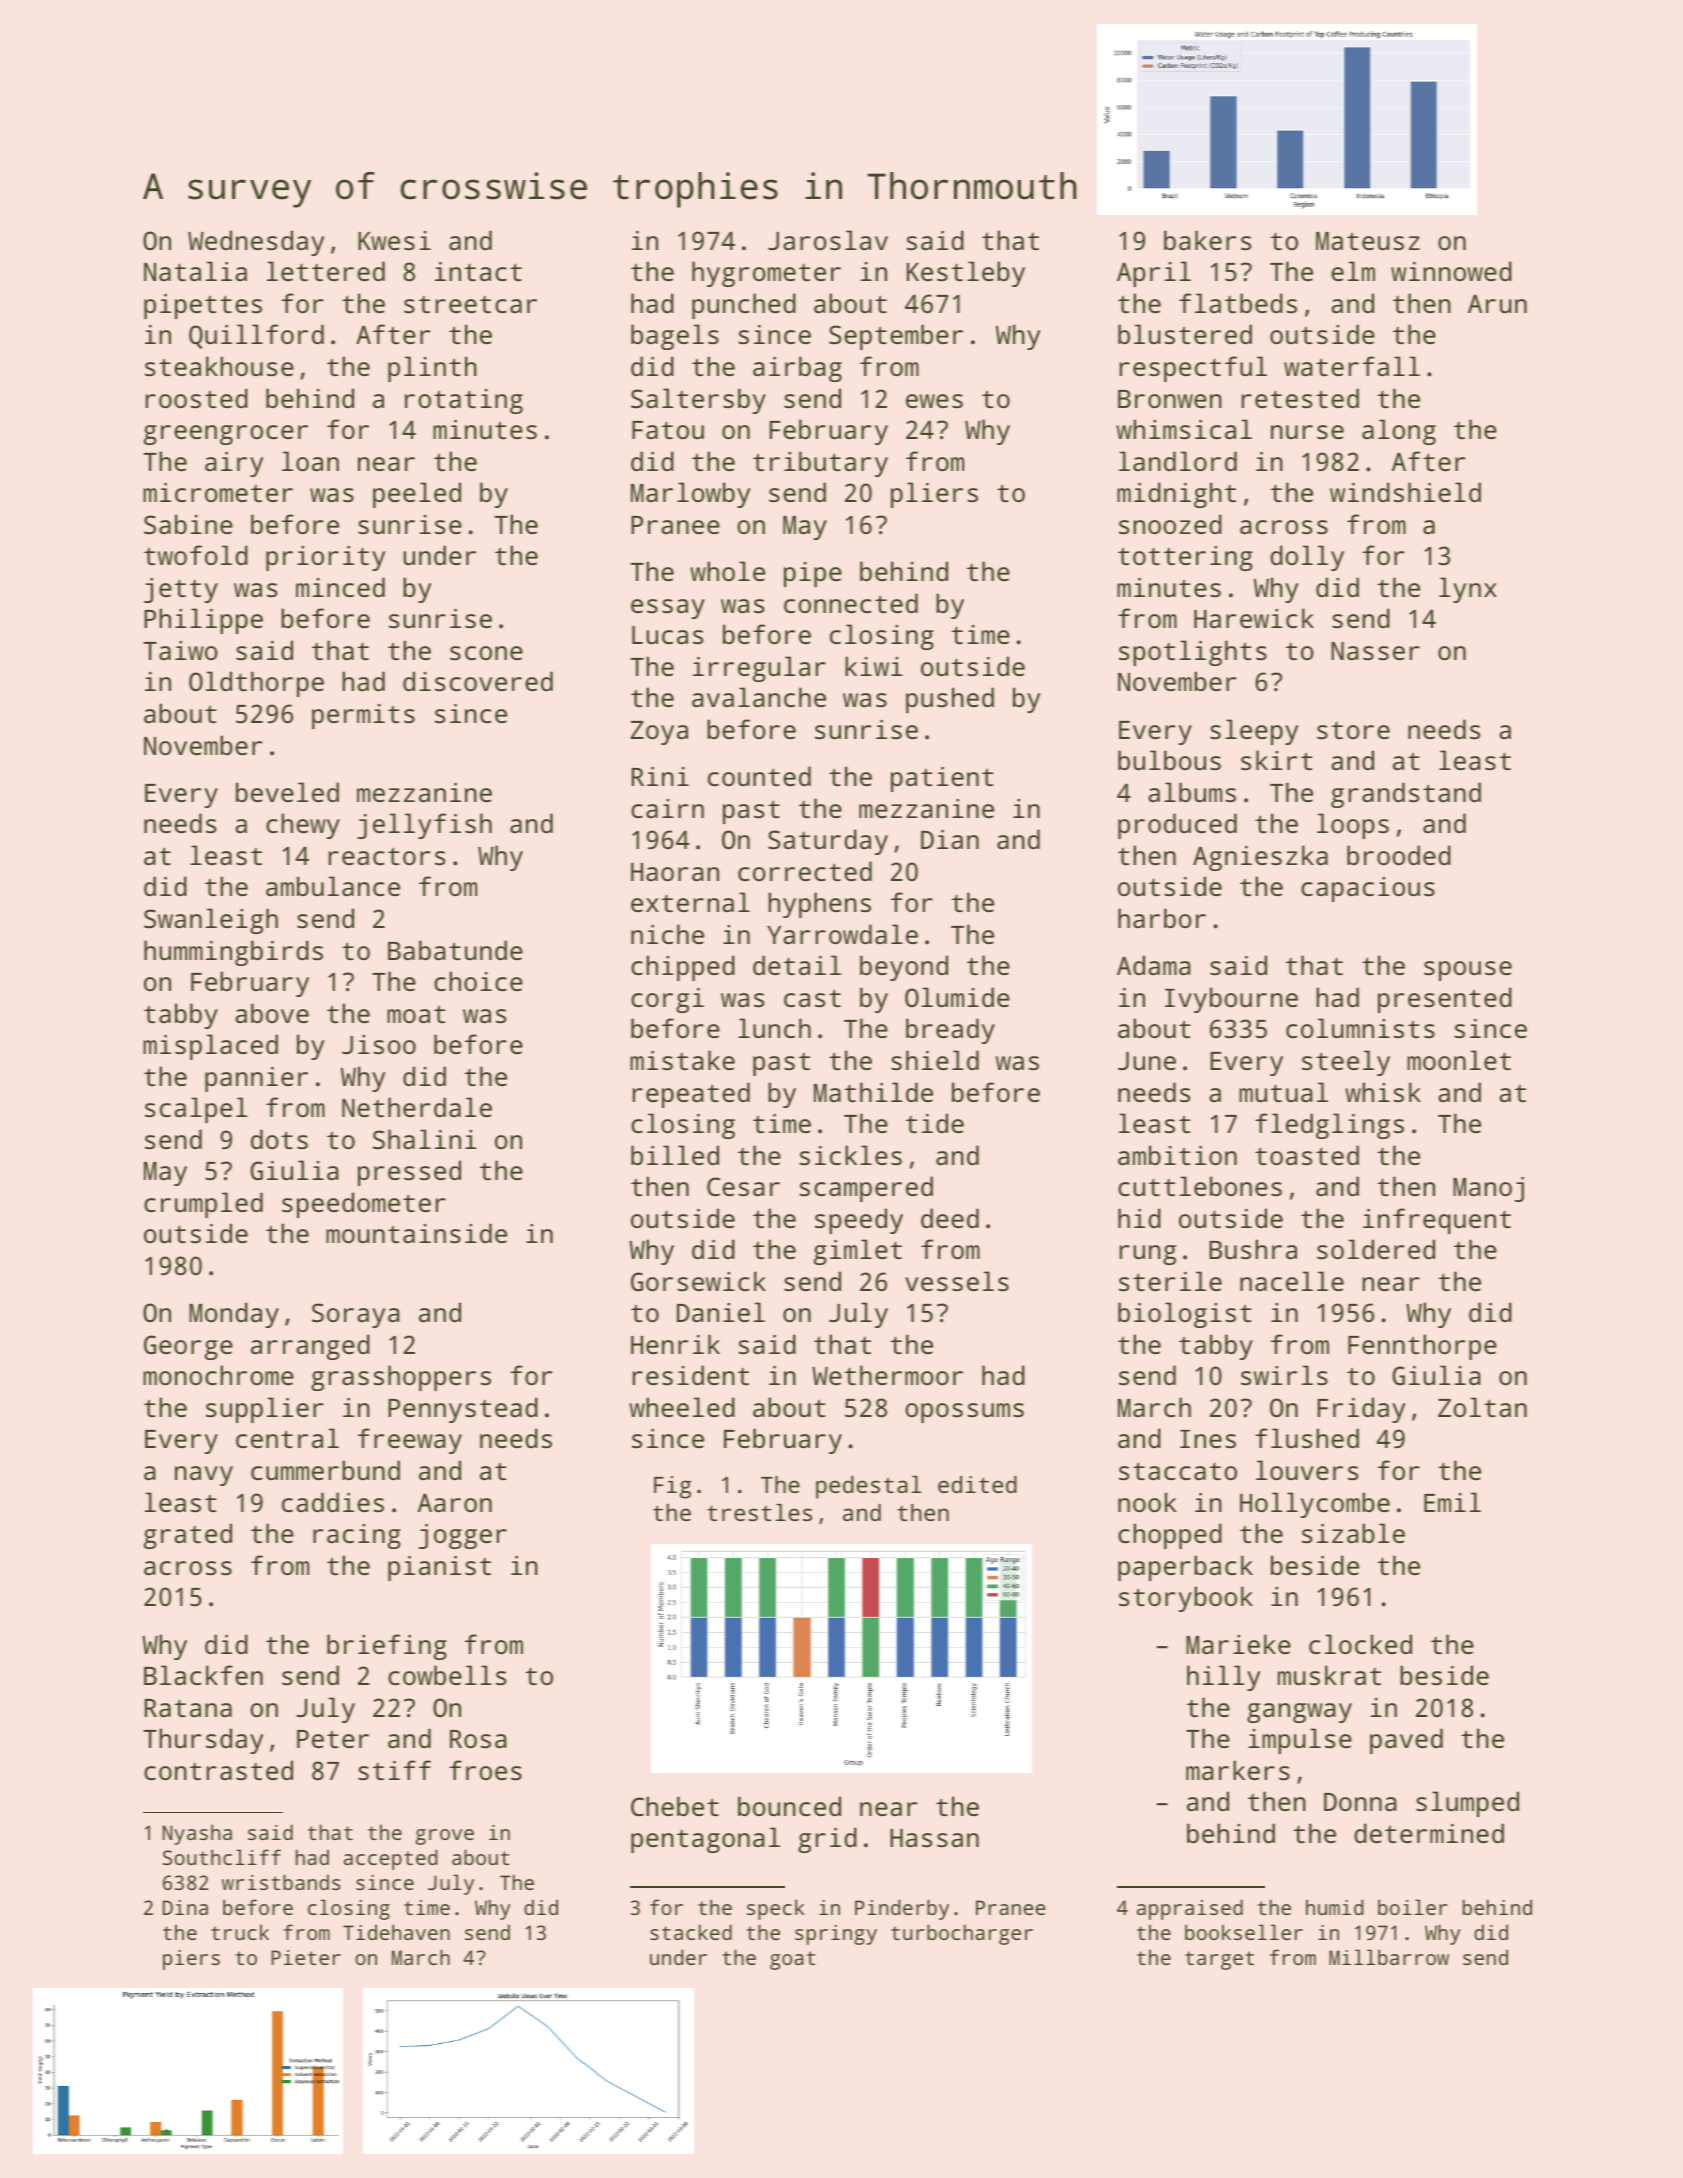 This screenshot has height=2178, width=1683. What do you see at coordinates (1459, 1060) in the screenshot?
I see `moonlet` at bounding box center [1459, 1060].
